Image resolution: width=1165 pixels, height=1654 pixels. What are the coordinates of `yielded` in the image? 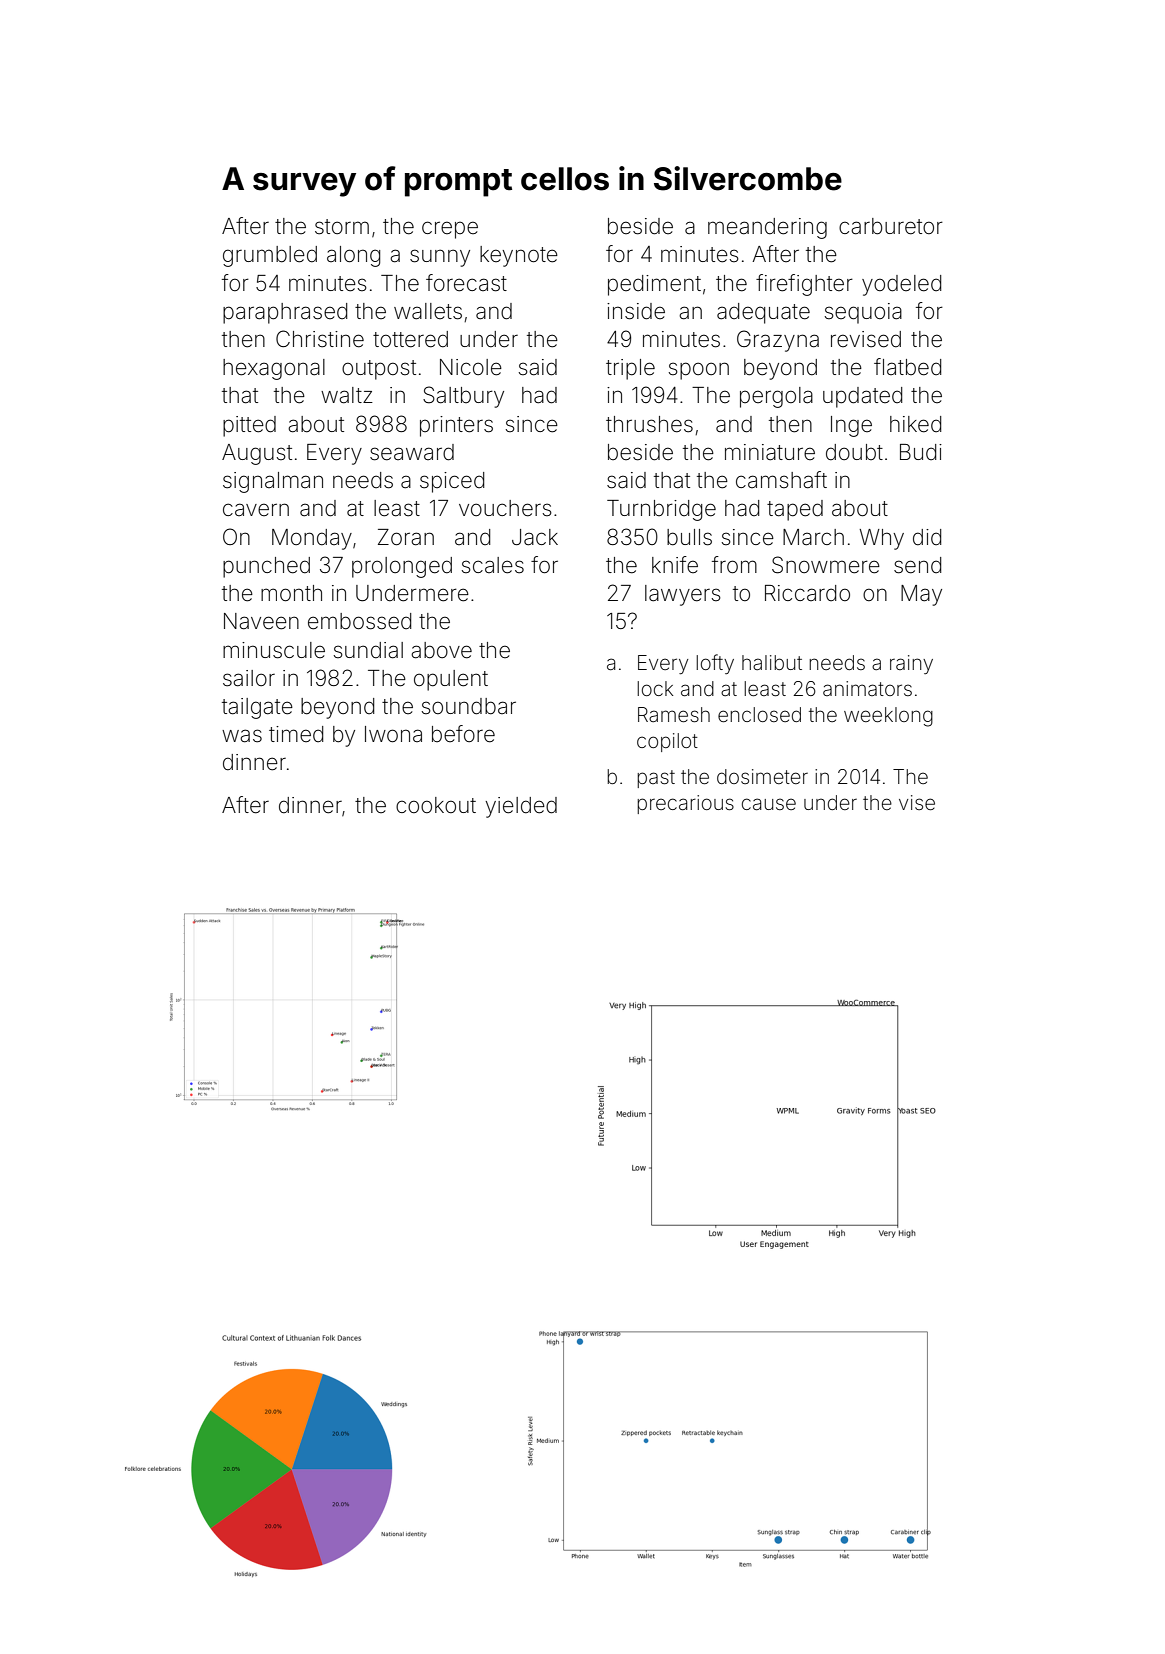 It's located at (521, 807).
